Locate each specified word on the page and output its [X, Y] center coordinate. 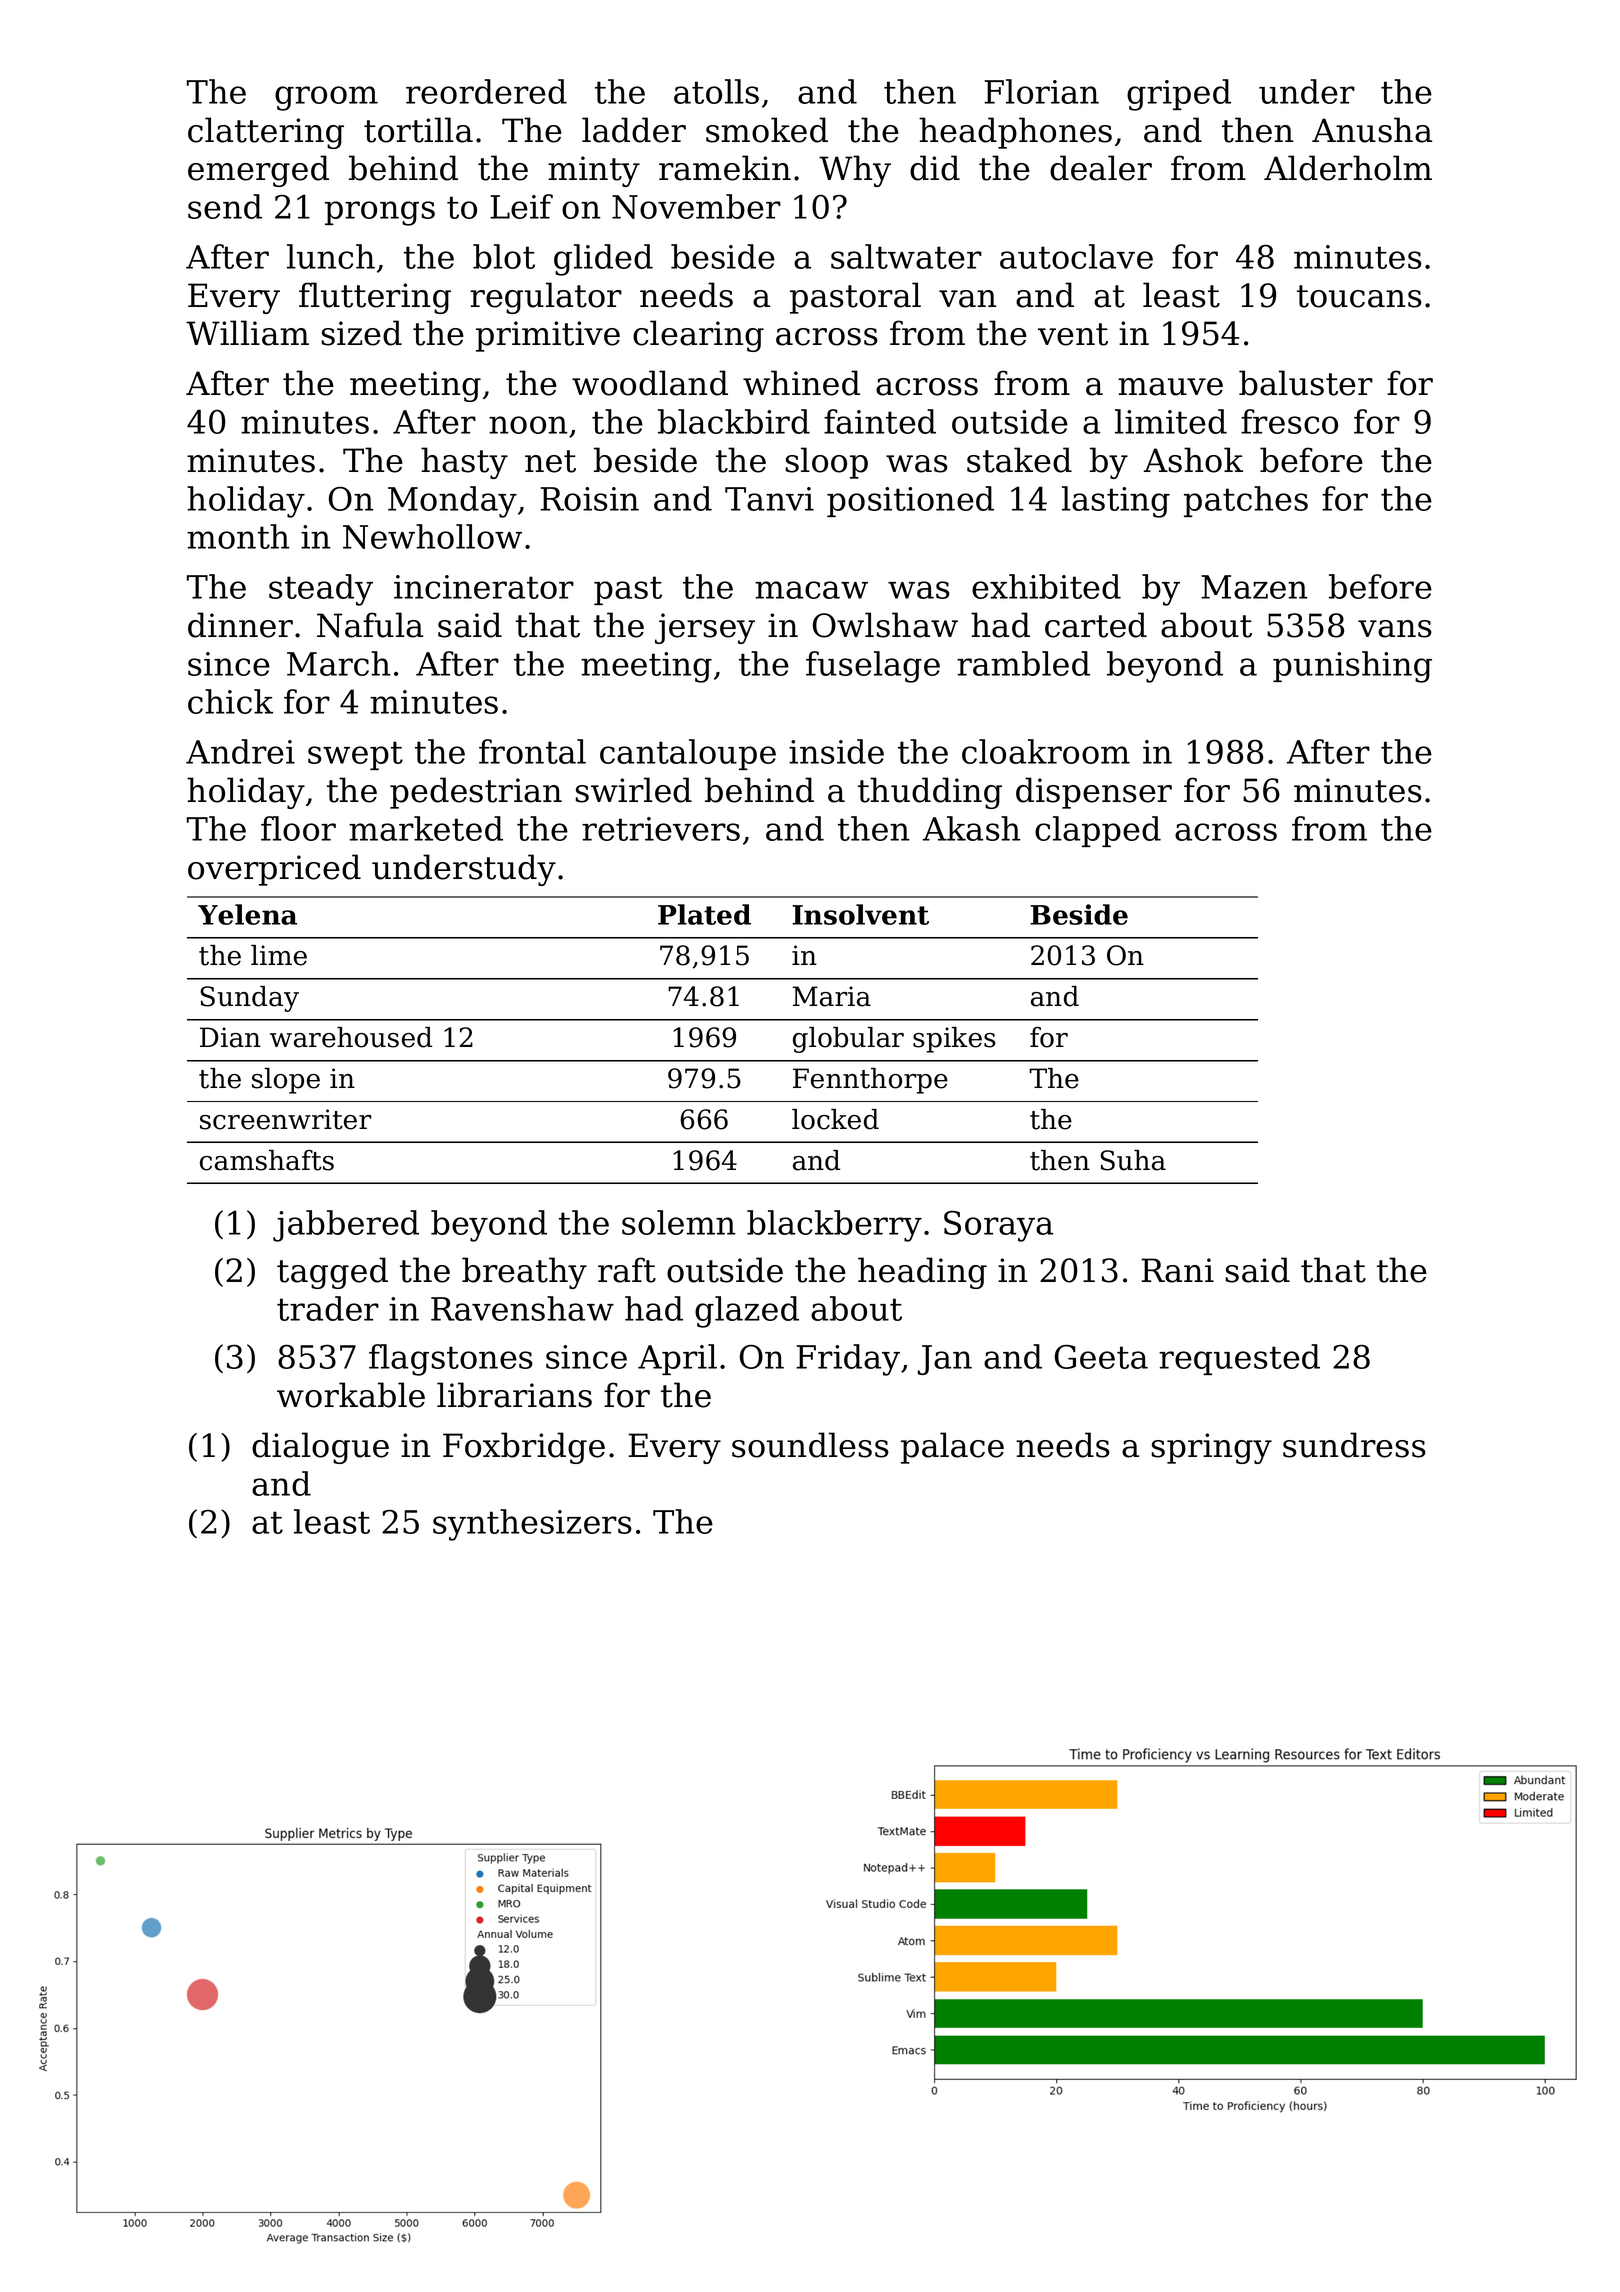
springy [1212, 1448]
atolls [716, 91]
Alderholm [1348, 168]
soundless [810, 1445]
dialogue [320, 1448]
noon [528, 425]
